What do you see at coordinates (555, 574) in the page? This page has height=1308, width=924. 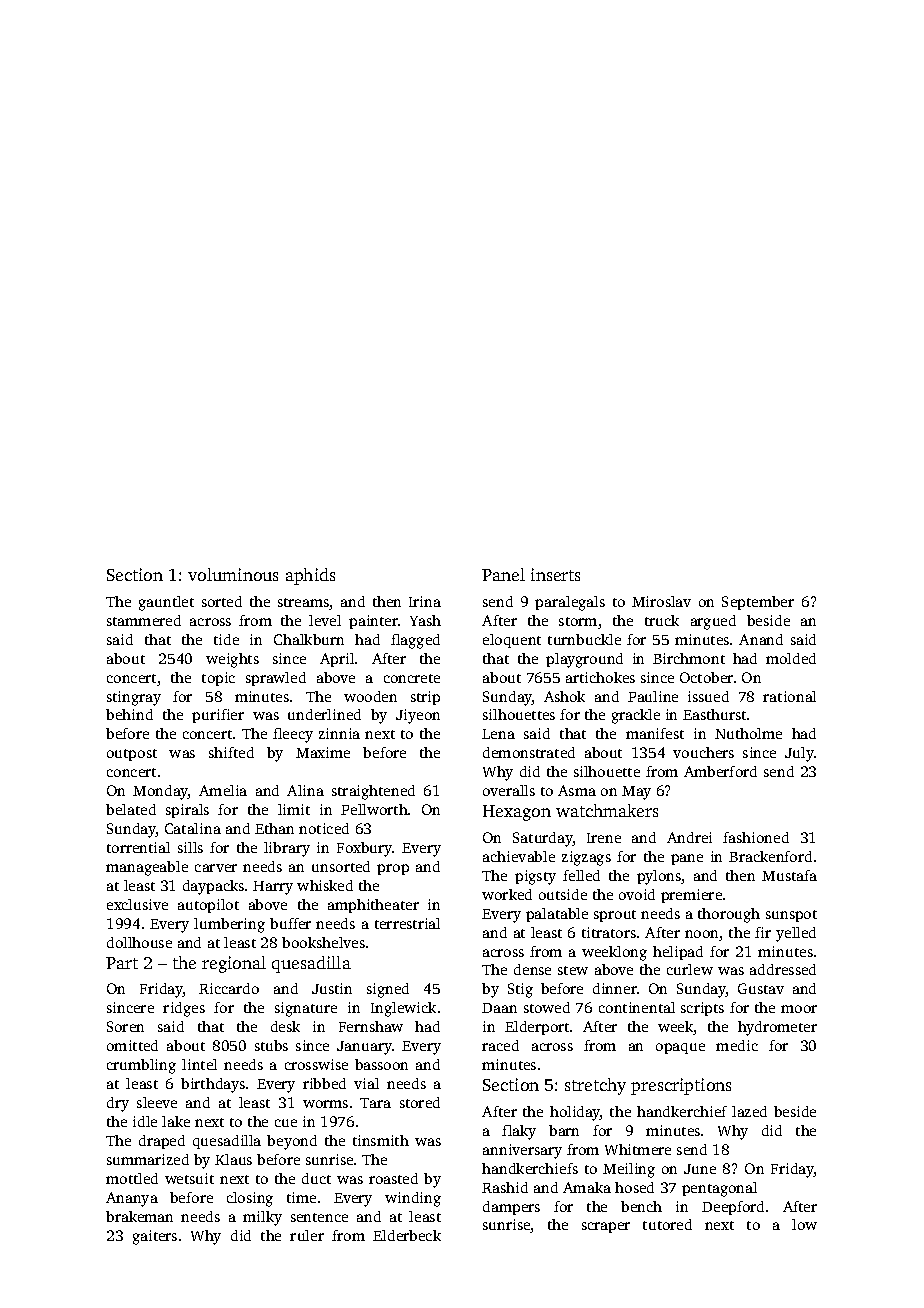 I see `inserts` at bounding box center [555, 574].
